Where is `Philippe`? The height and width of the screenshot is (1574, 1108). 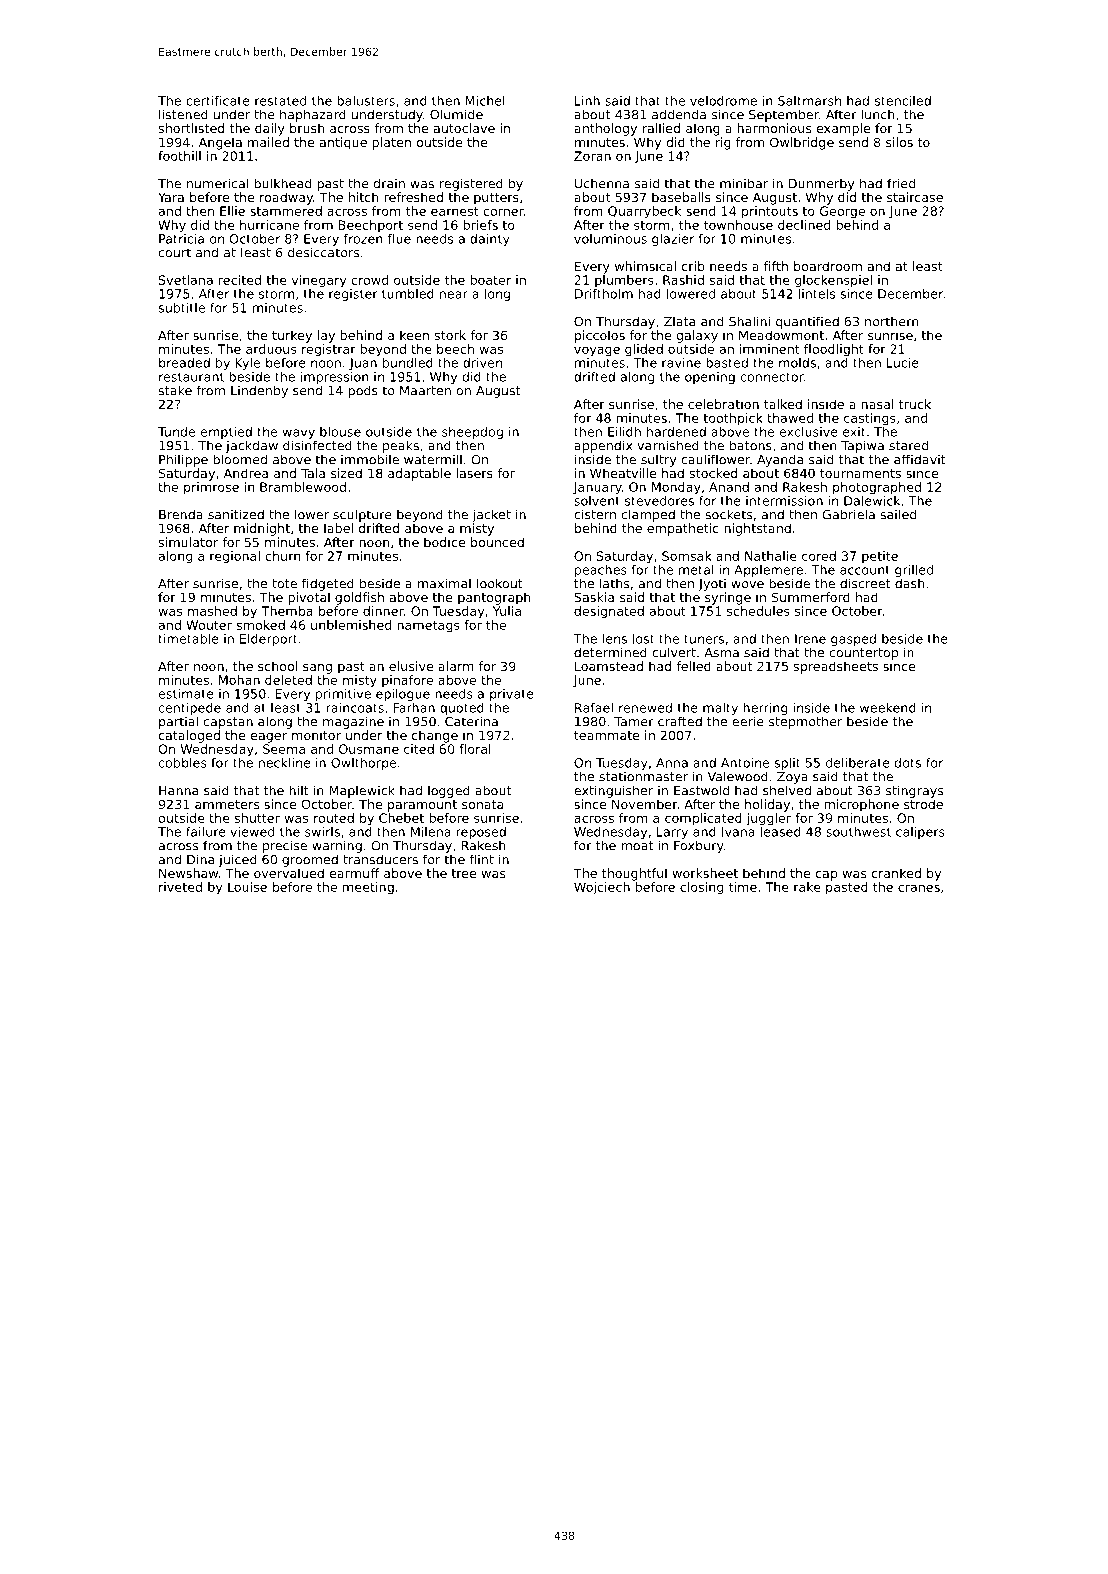
Philippe is located at coordinates (183, 460).
